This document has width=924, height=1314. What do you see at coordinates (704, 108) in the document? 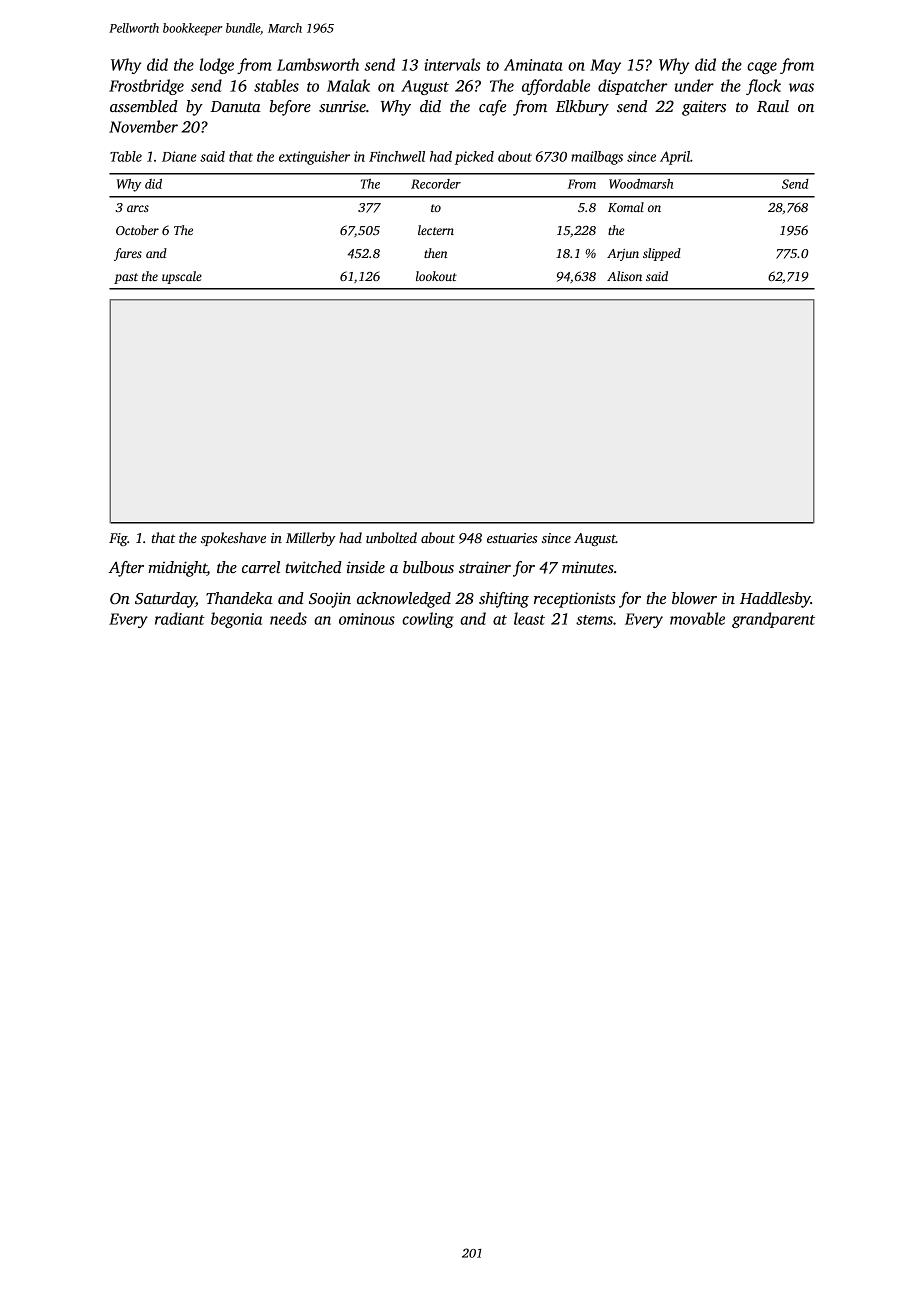
I see `gaiters` at bounding box center [704, 108].
